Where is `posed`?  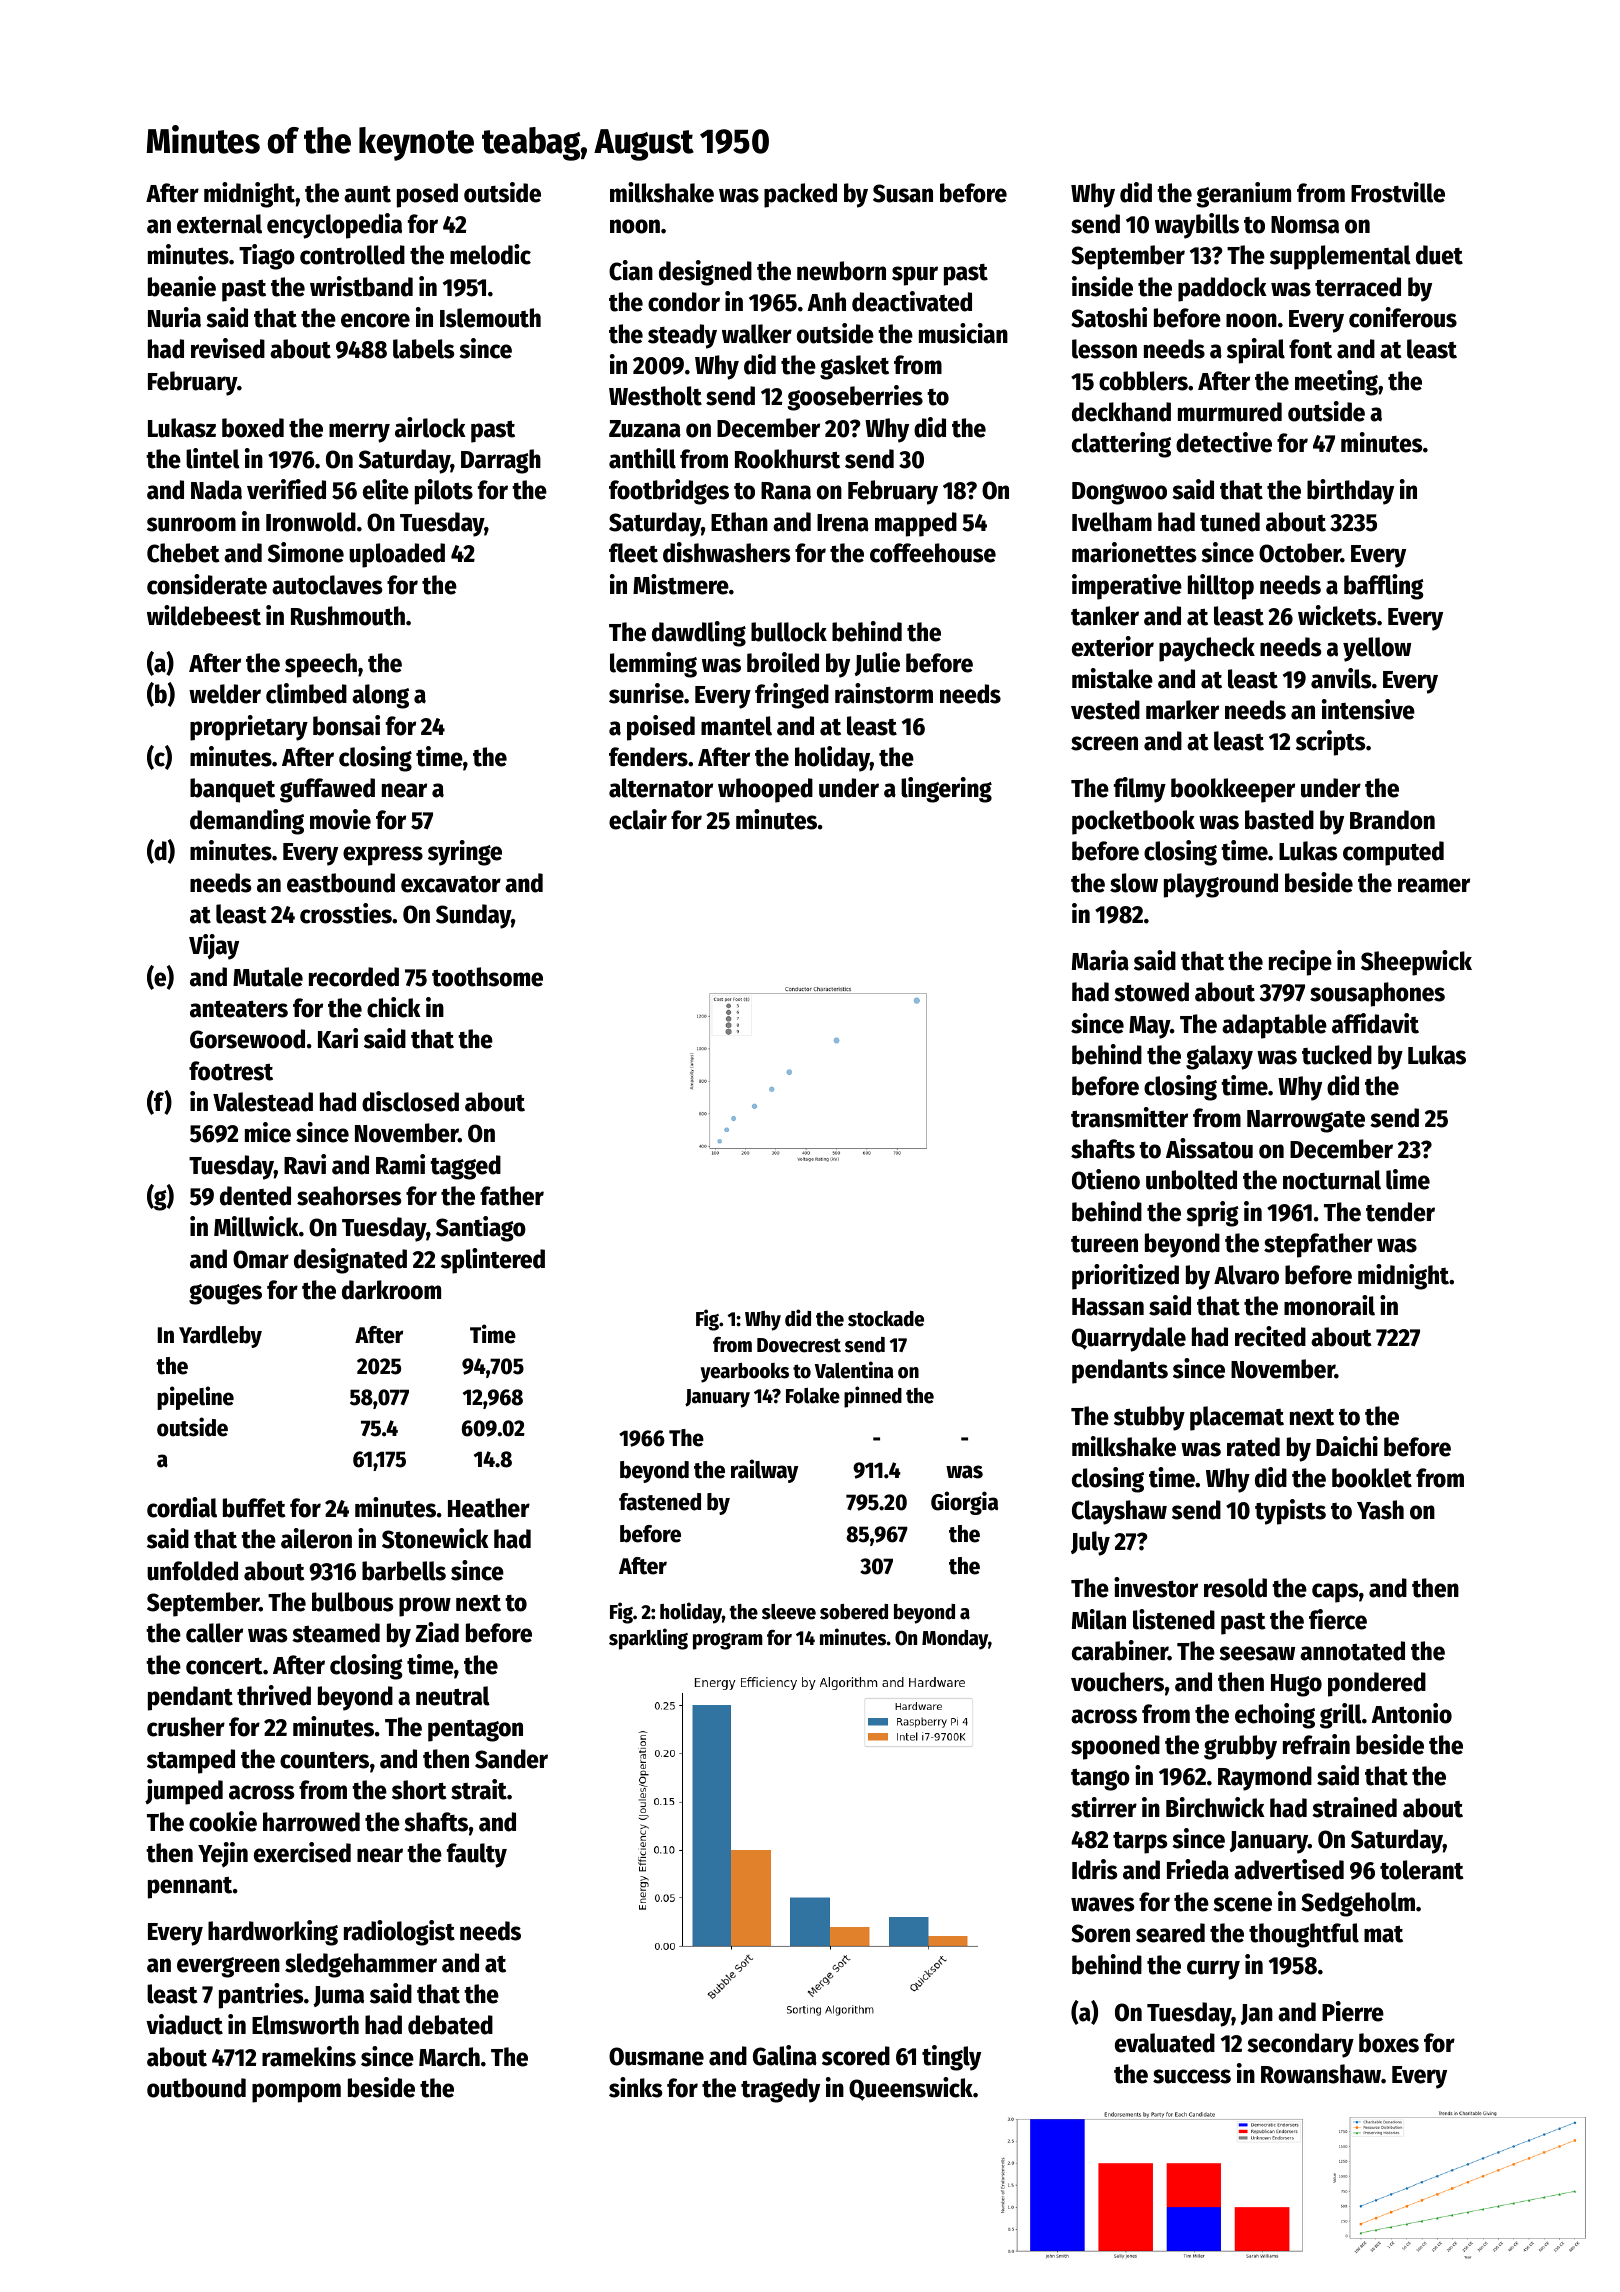
posed is located at coordinates (427, 195).
